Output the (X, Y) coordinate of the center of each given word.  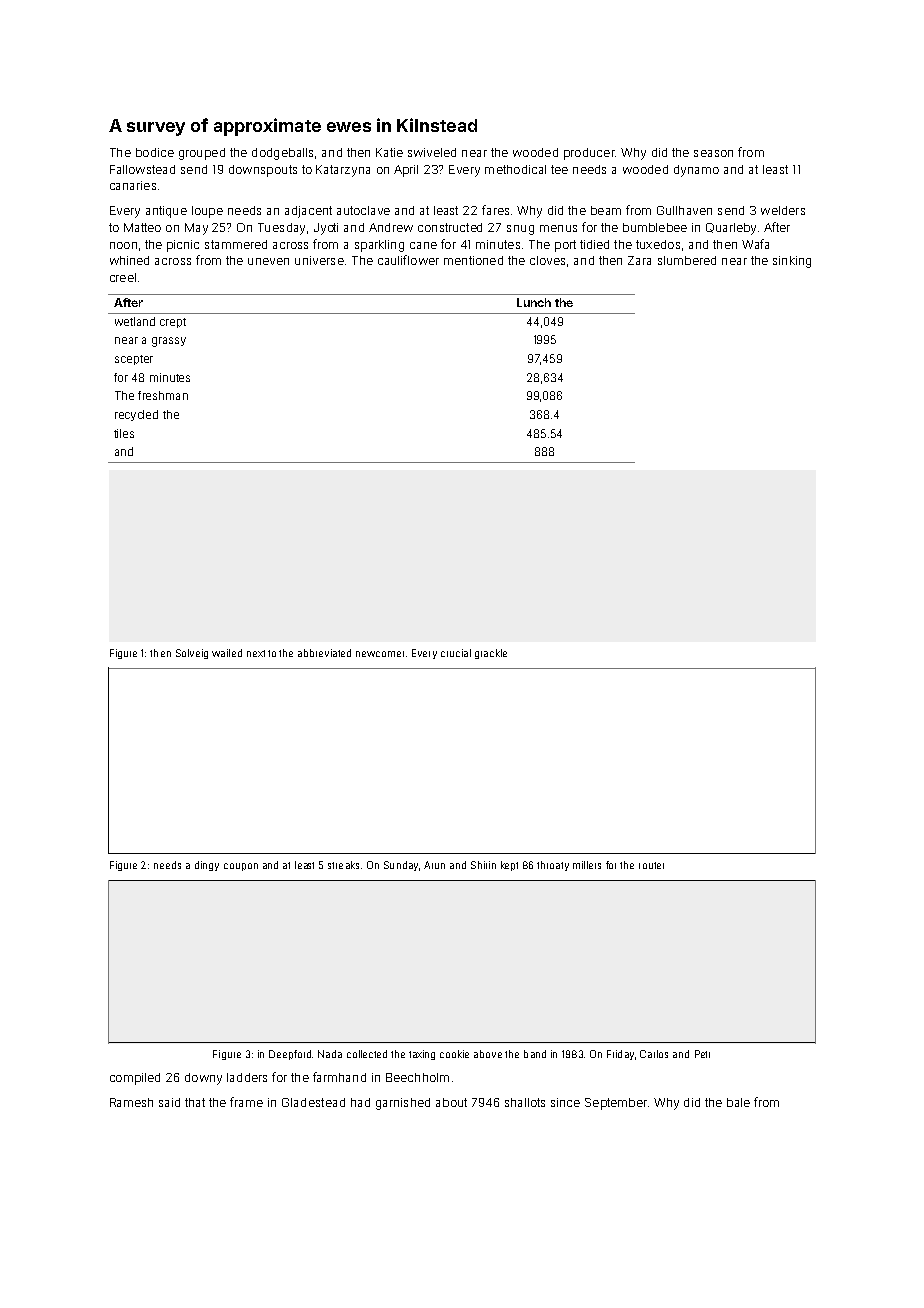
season (713, 153)
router (651, 865)
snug (520, 230)
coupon (241, 867)
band (535, 1054)
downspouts (263, 171)
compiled (135, 1079)
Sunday (401, 866)
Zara (639, 260)
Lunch (534, 302)
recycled (136, 415)
